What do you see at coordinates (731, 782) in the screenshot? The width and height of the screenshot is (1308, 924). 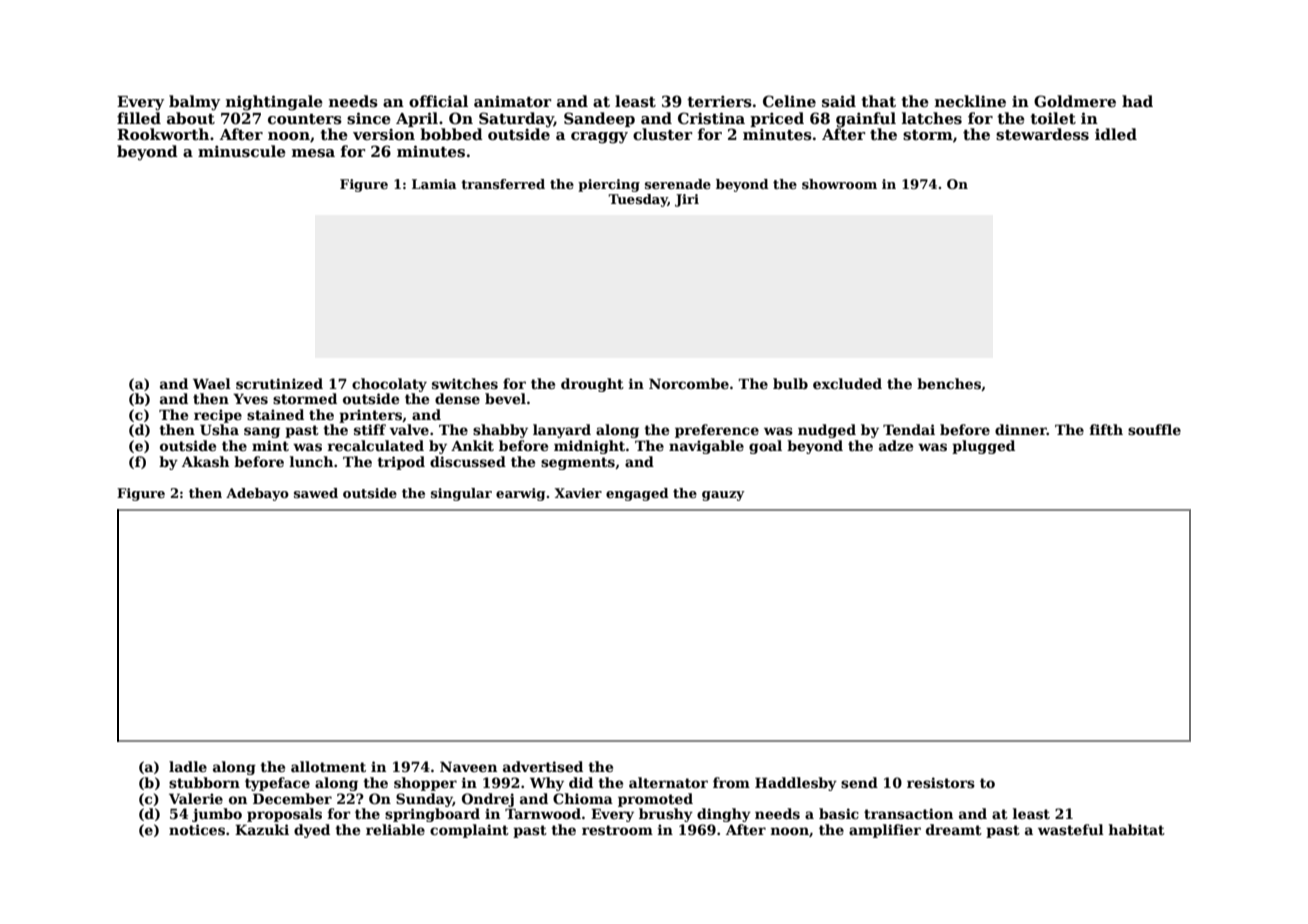 I see `from` at bounding box center [731, 782].
